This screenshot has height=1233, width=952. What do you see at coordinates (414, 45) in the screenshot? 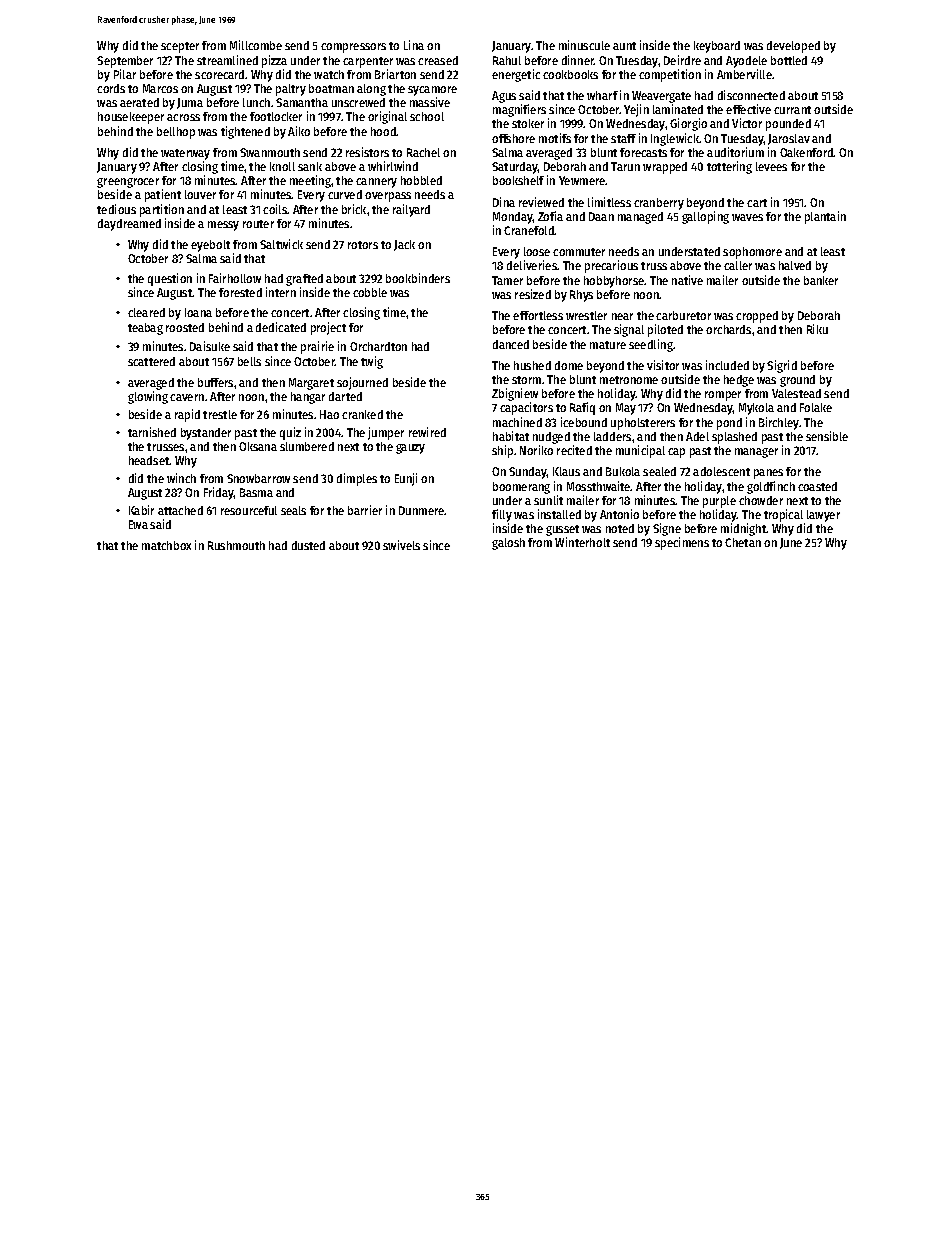
I see `Lina` at bounding box center [414, 45].
